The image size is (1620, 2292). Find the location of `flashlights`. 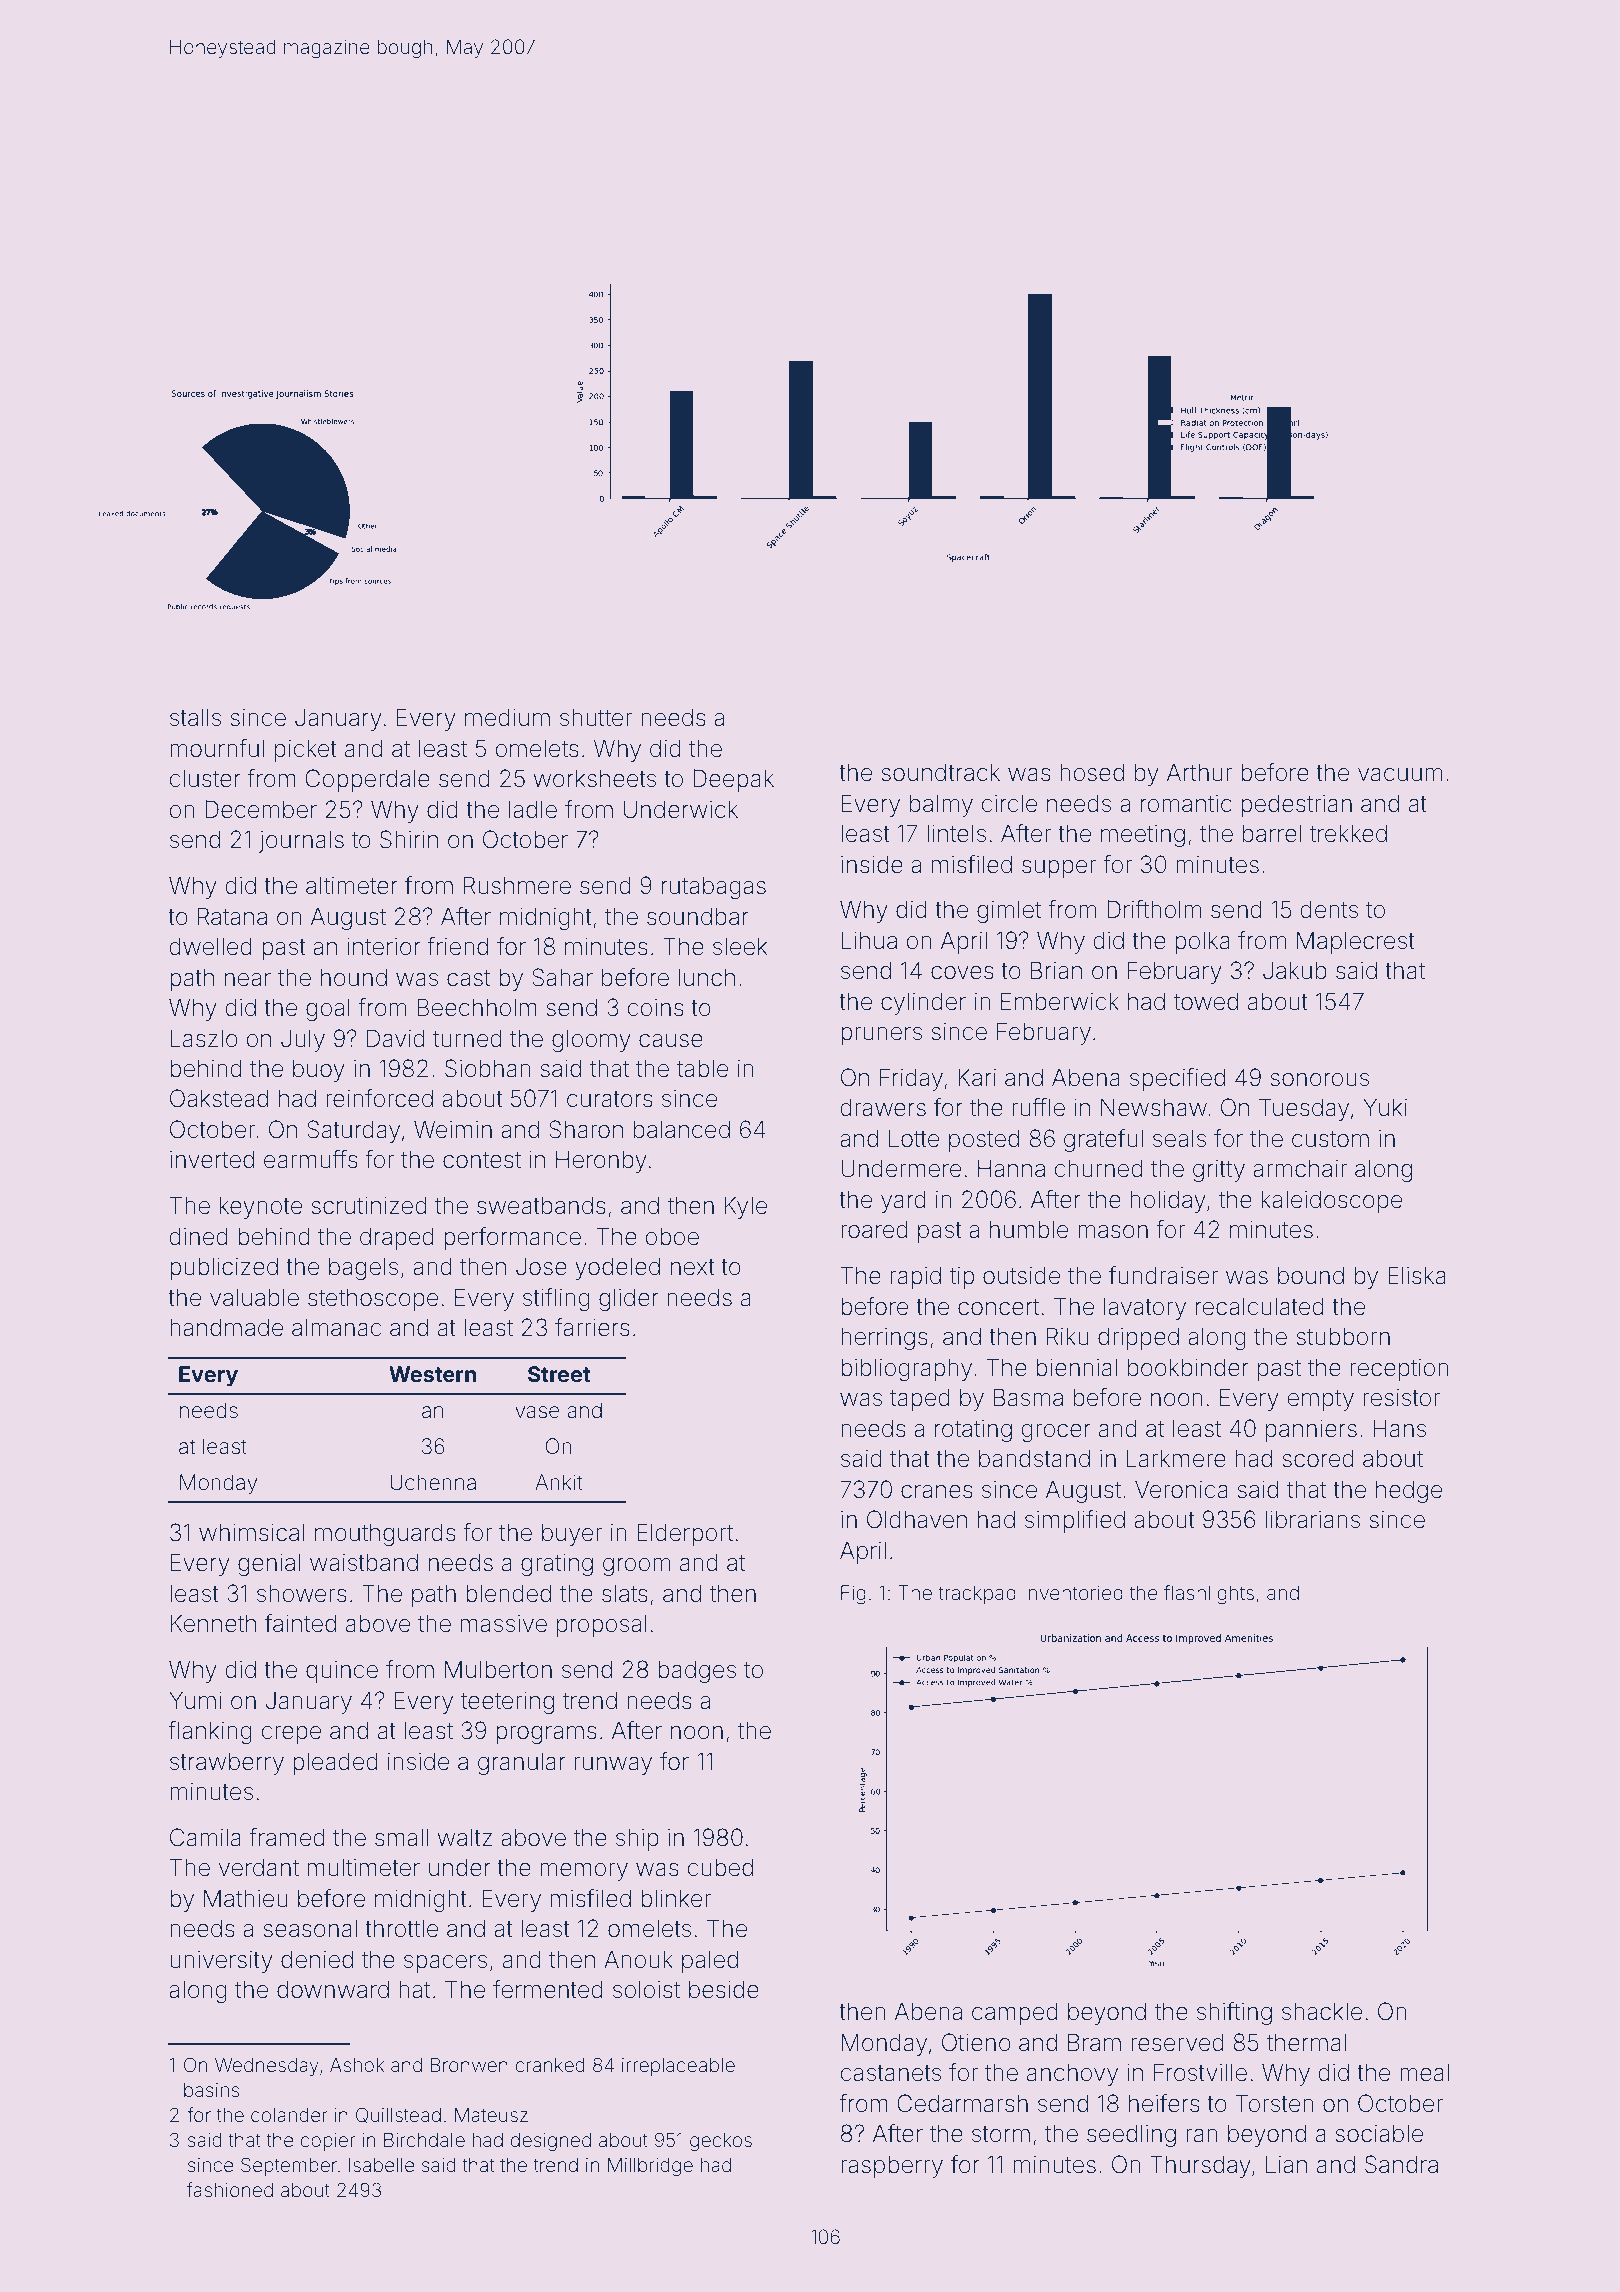

flashlights is located at coordinates (1209, 1595).
